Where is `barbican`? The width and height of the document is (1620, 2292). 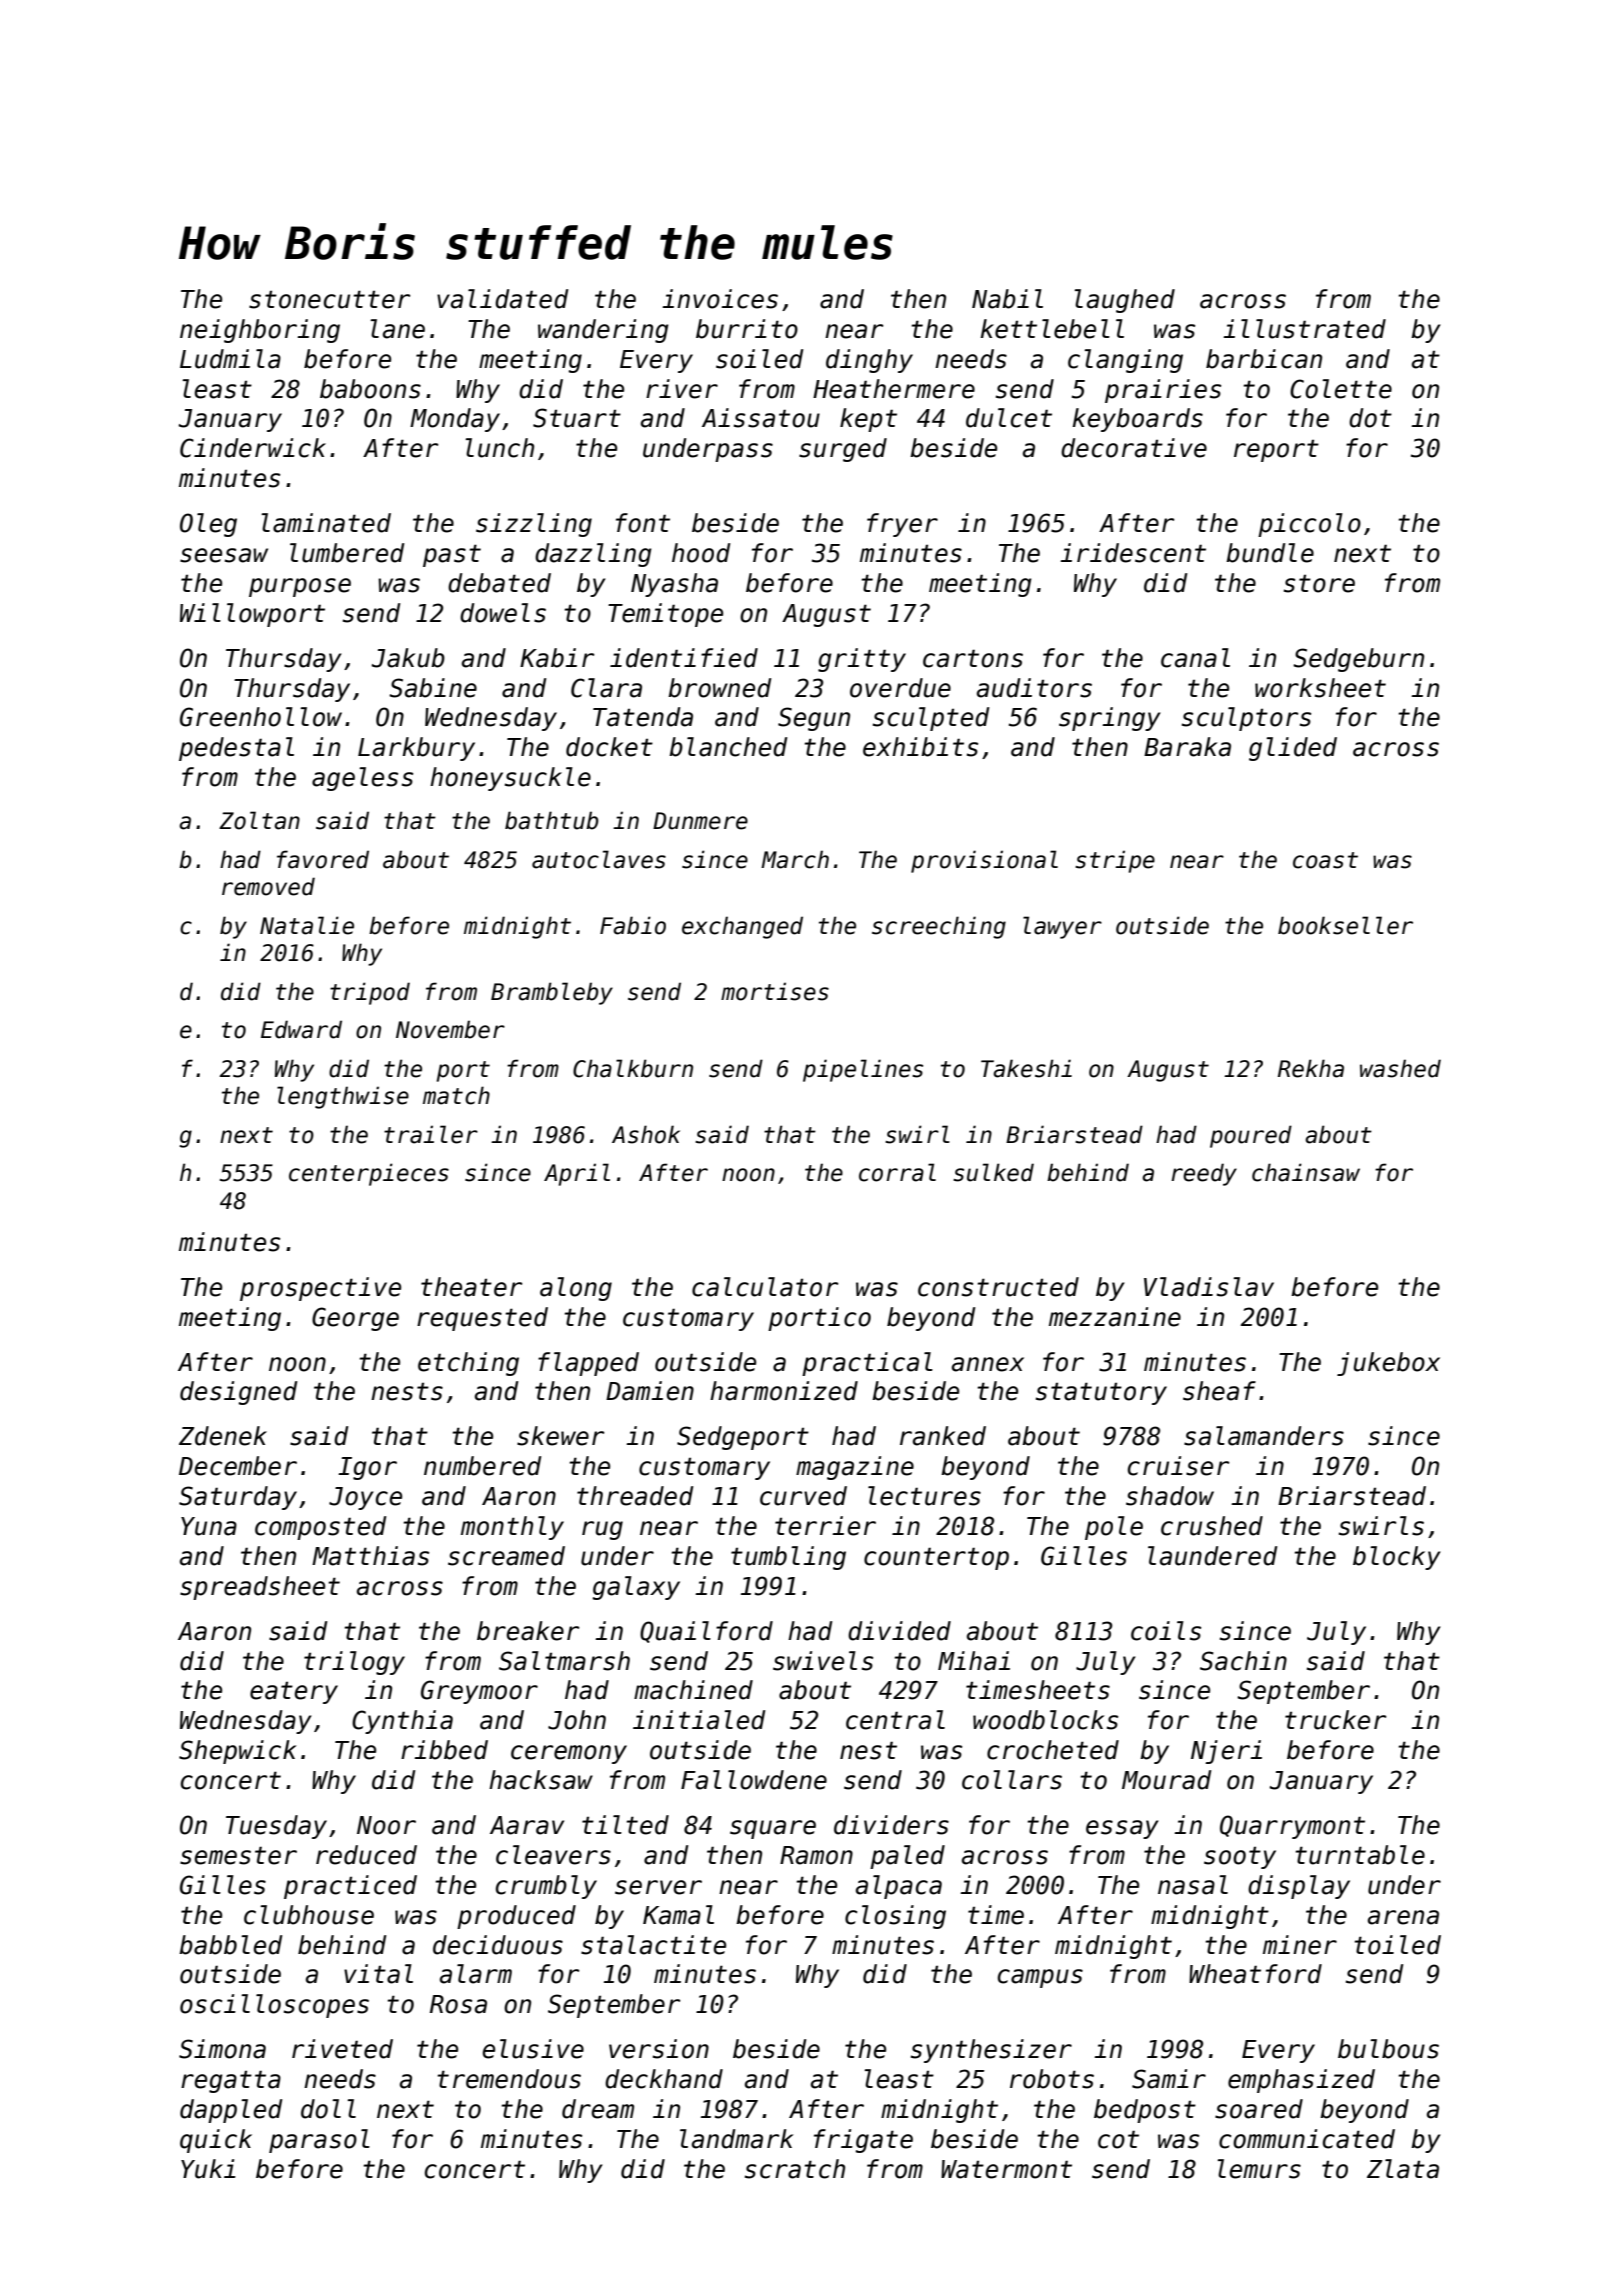
barbican is located at coordinates (1264, 359).
